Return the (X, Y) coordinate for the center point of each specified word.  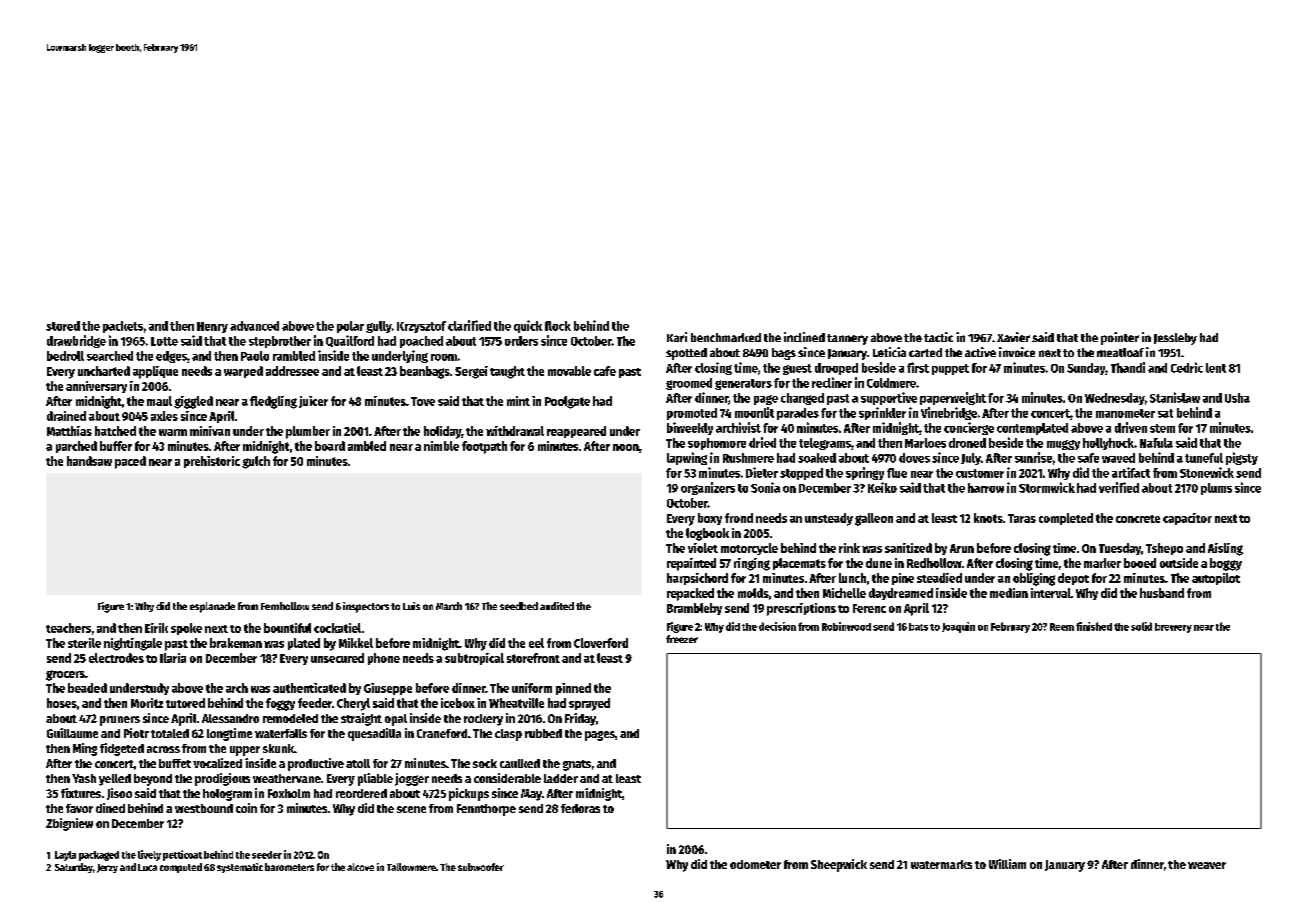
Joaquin (958, 627)
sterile (84, 643)
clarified (469, 325)
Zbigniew (69, 824)
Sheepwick (839, 865)
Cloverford (601, 643)
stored (63, 326)
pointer (1120, 338)
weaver (1207, 865)
